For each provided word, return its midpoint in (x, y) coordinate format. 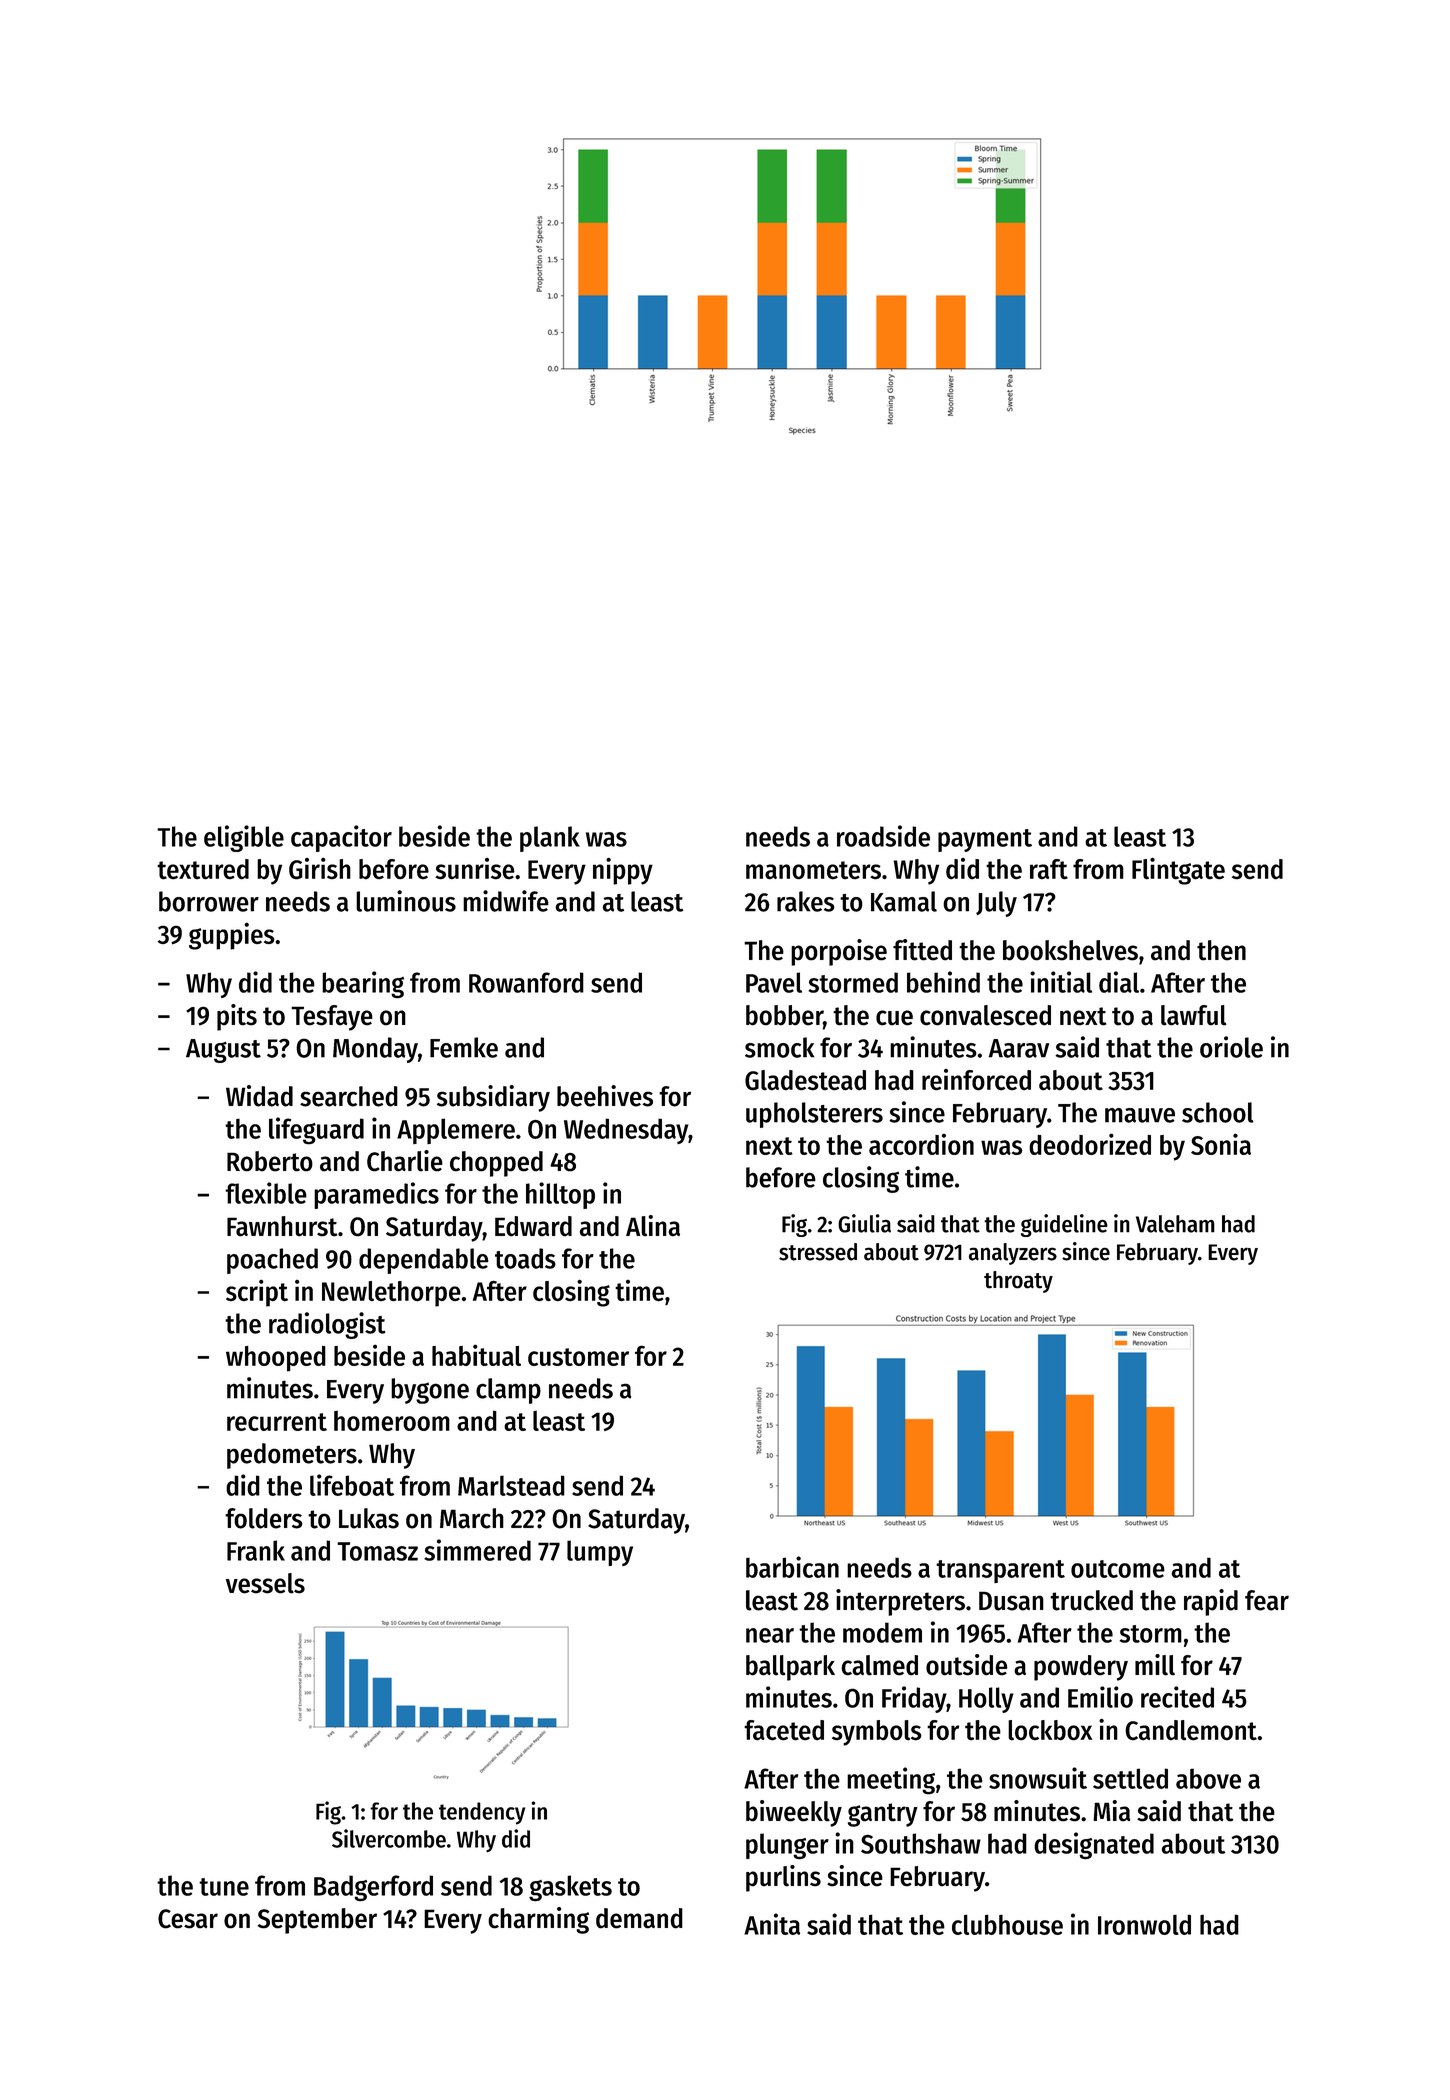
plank (550, 839)
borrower (209, 901)
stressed (818, 1252)
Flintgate (1178, 871)
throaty (1018, 1282)
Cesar (188, 1919)
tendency (482, 1813)
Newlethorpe (391, 1294)
